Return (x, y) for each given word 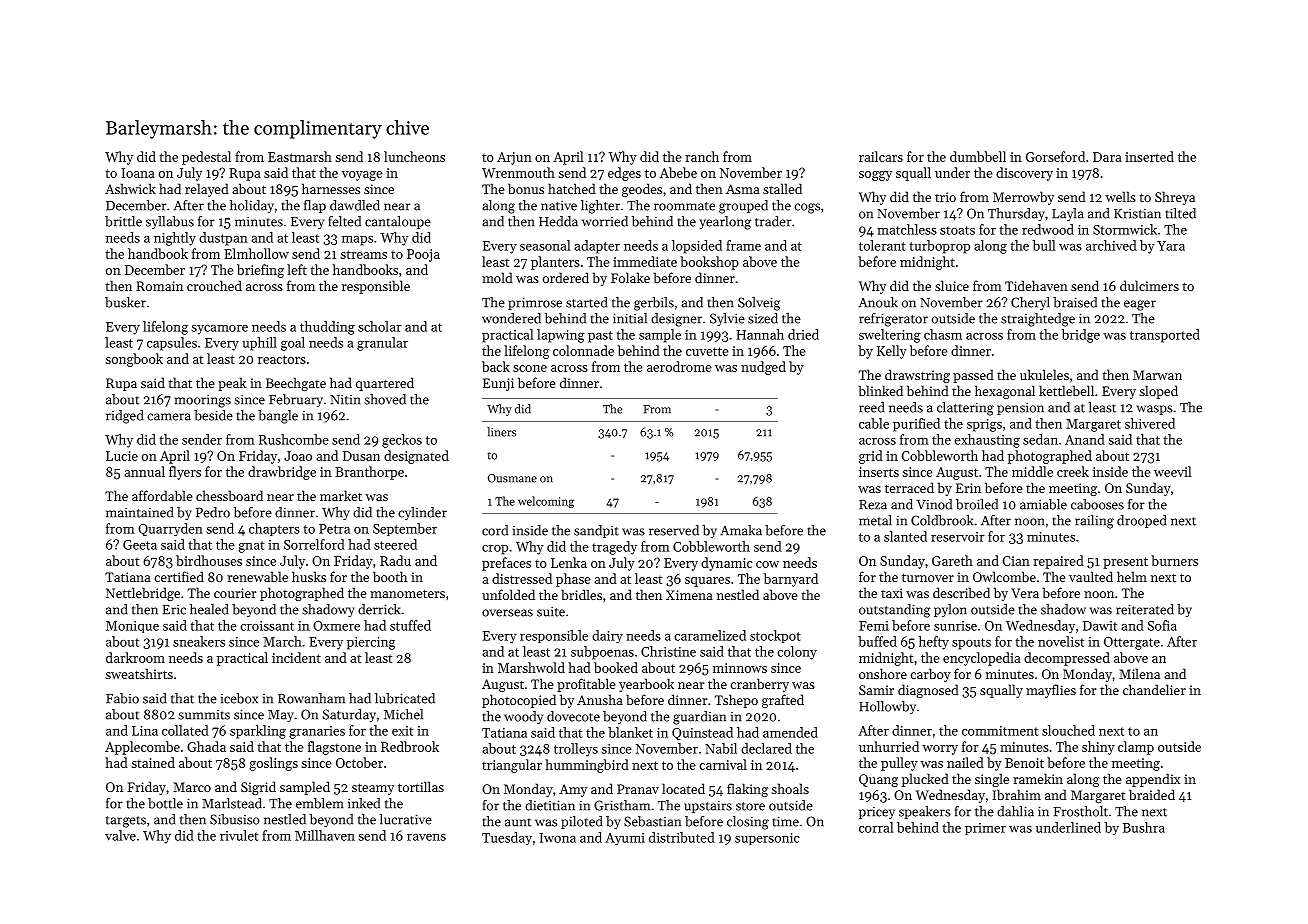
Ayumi (625, 839)
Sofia (1162, 625)
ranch (702, 156)
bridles (581, 594)
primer (985, 829)
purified (916, 425)
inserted (1149, 156)
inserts (879, 472)
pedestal (206, 158)
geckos (402, 441)
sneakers (199, 641)
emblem (319, 803)
